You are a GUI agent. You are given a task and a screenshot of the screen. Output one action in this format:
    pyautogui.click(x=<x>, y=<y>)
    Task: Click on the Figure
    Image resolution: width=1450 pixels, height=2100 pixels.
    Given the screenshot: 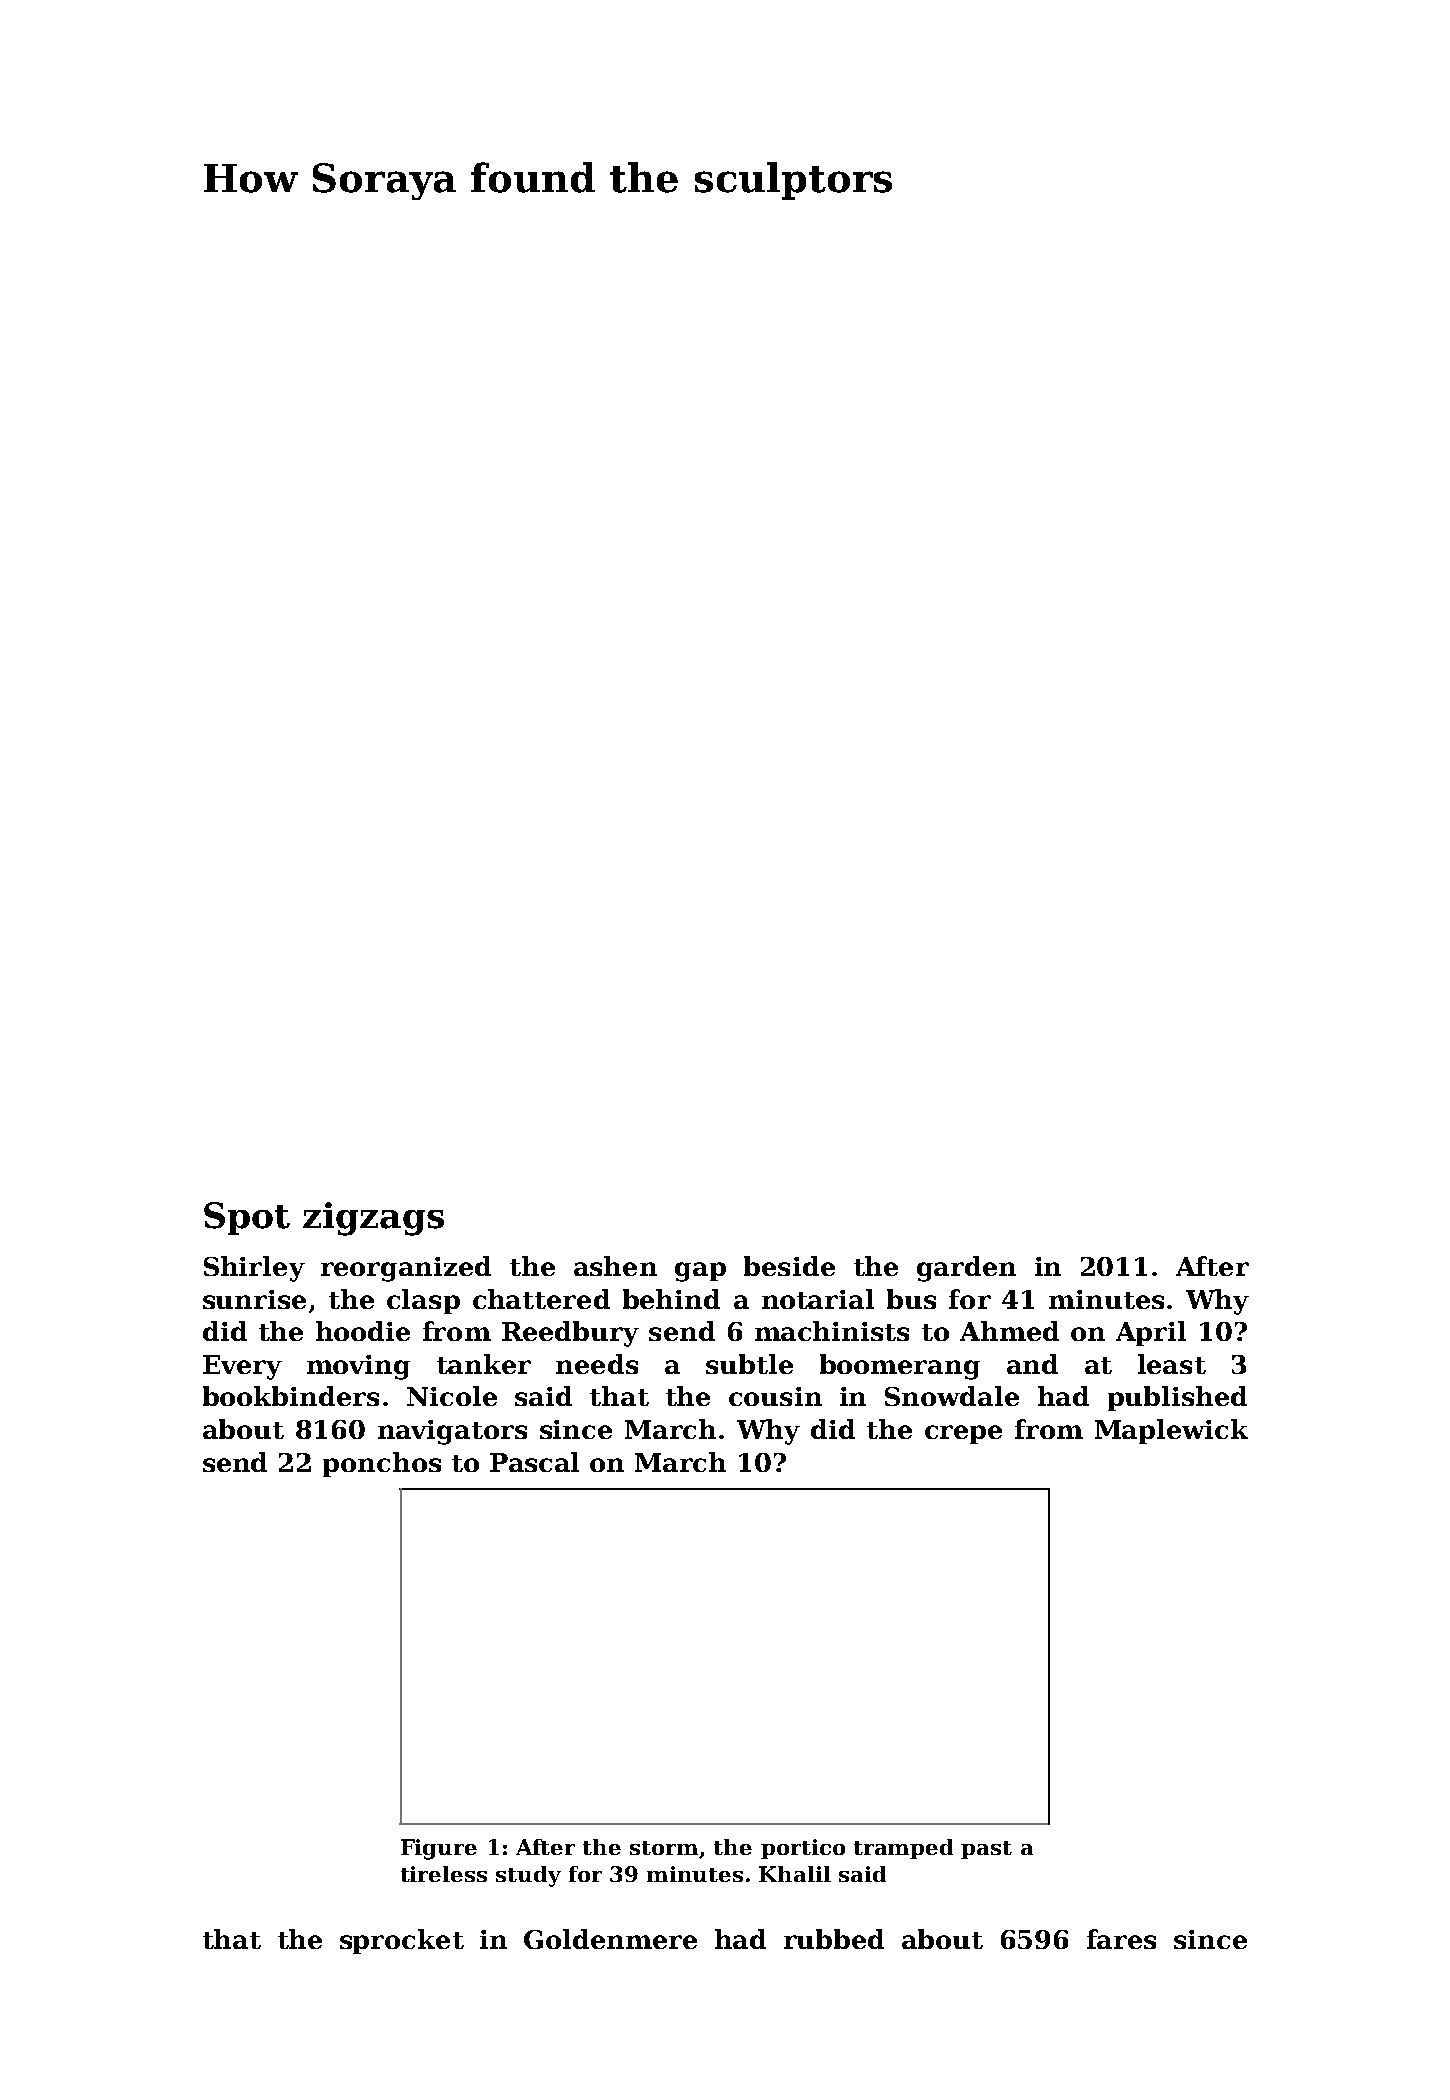 What is the action you would take?
    pyautogui.click(x=439, y=1849)
